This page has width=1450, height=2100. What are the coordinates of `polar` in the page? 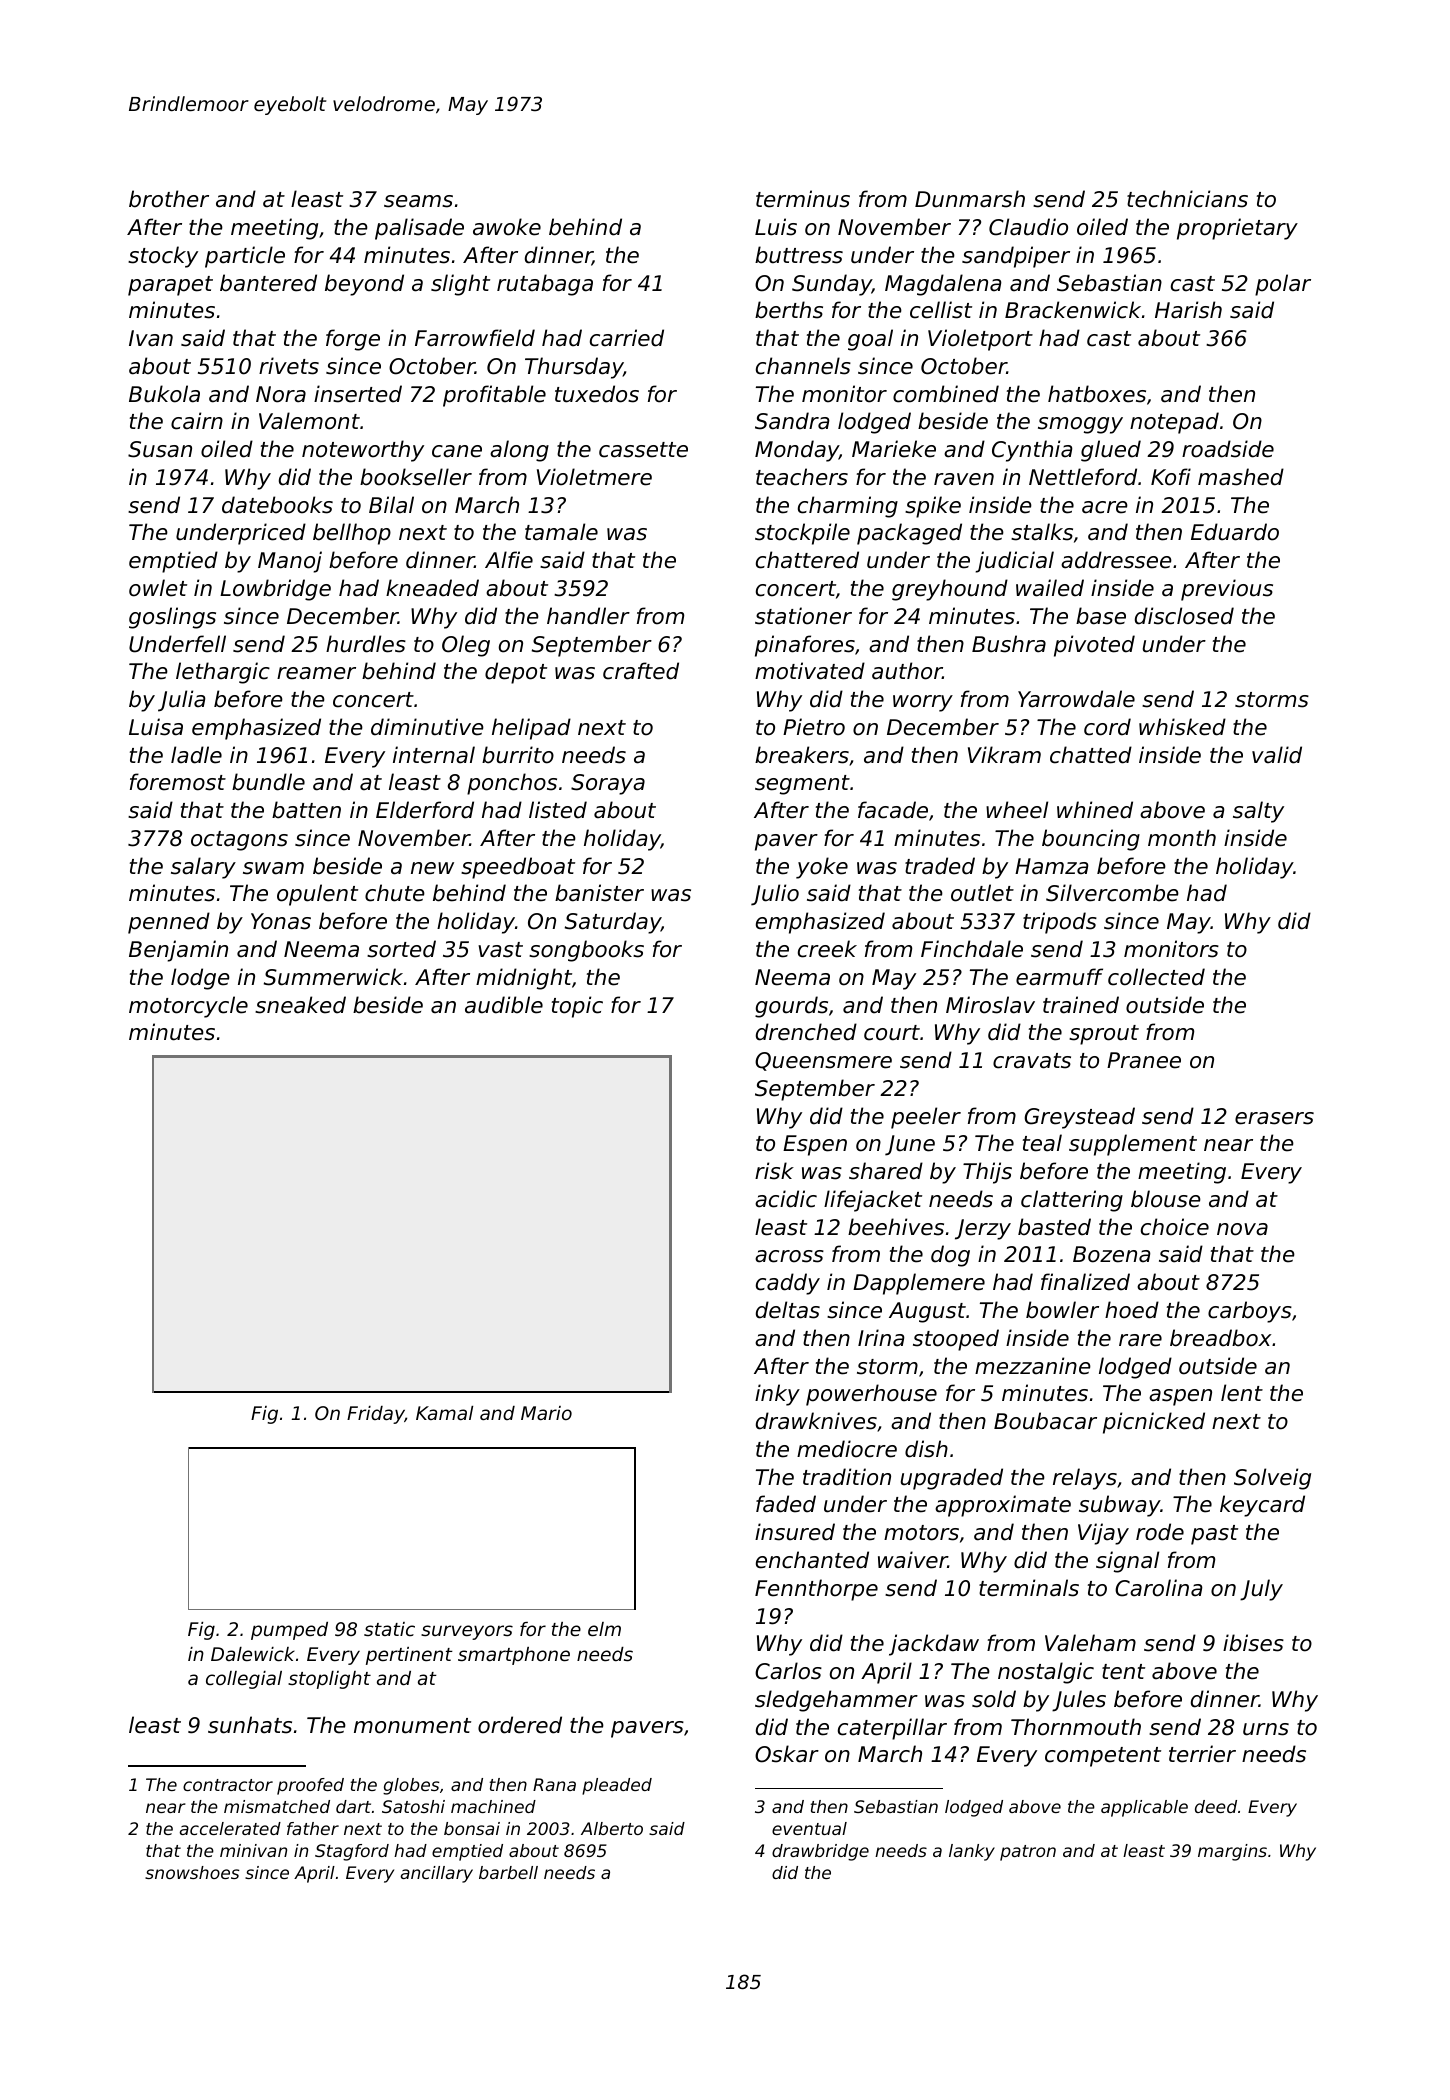 It's located at (1283, 285).
